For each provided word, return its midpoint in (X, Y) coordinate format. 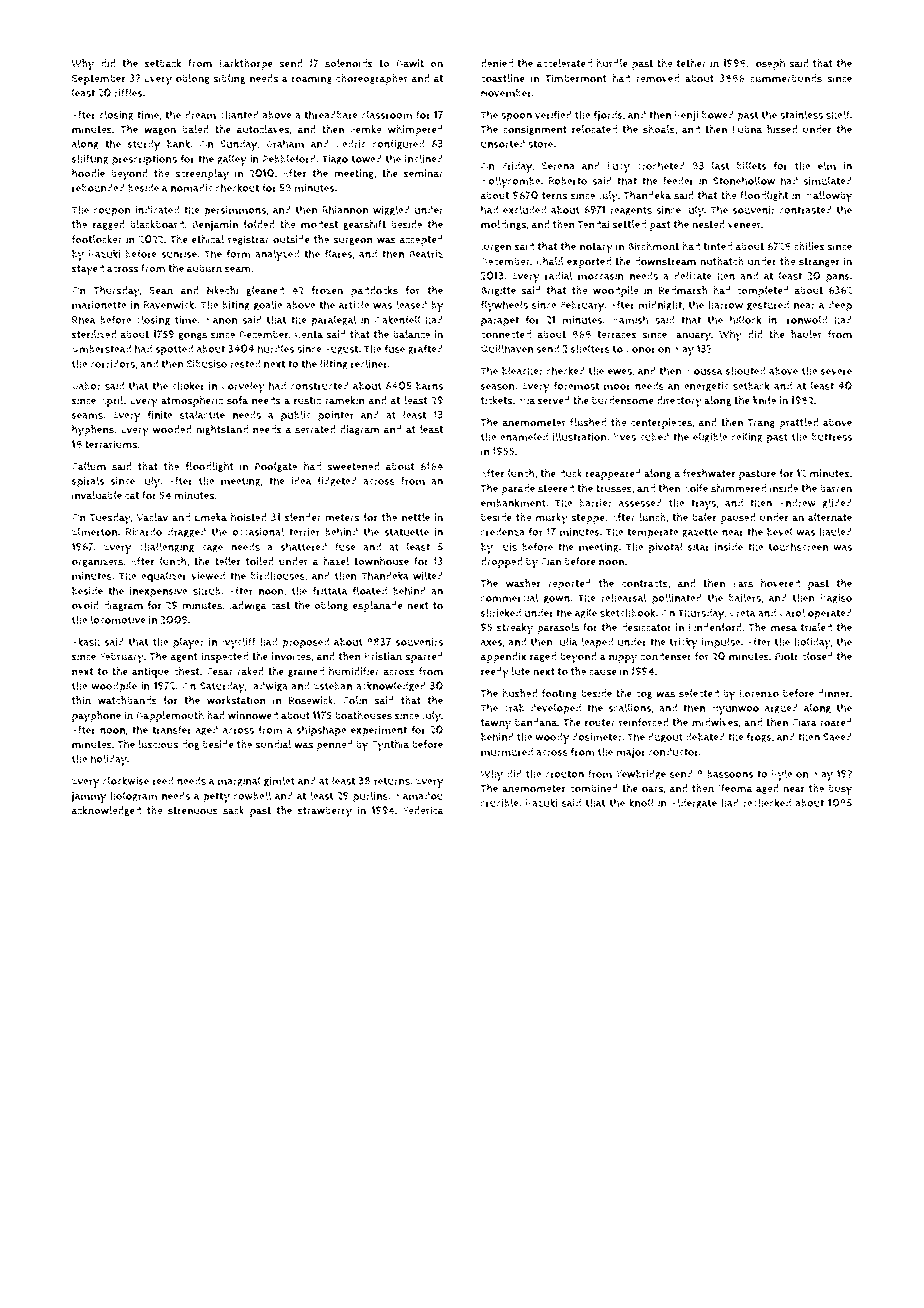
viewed (208, 576)
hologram (133, 796)
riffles (128, 92)
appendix (503, 657)
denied (497, 63)
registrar (248, 240)
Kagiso (836, 599)
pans (838, 278)
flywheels (504, 306)
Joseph (768, 64)
